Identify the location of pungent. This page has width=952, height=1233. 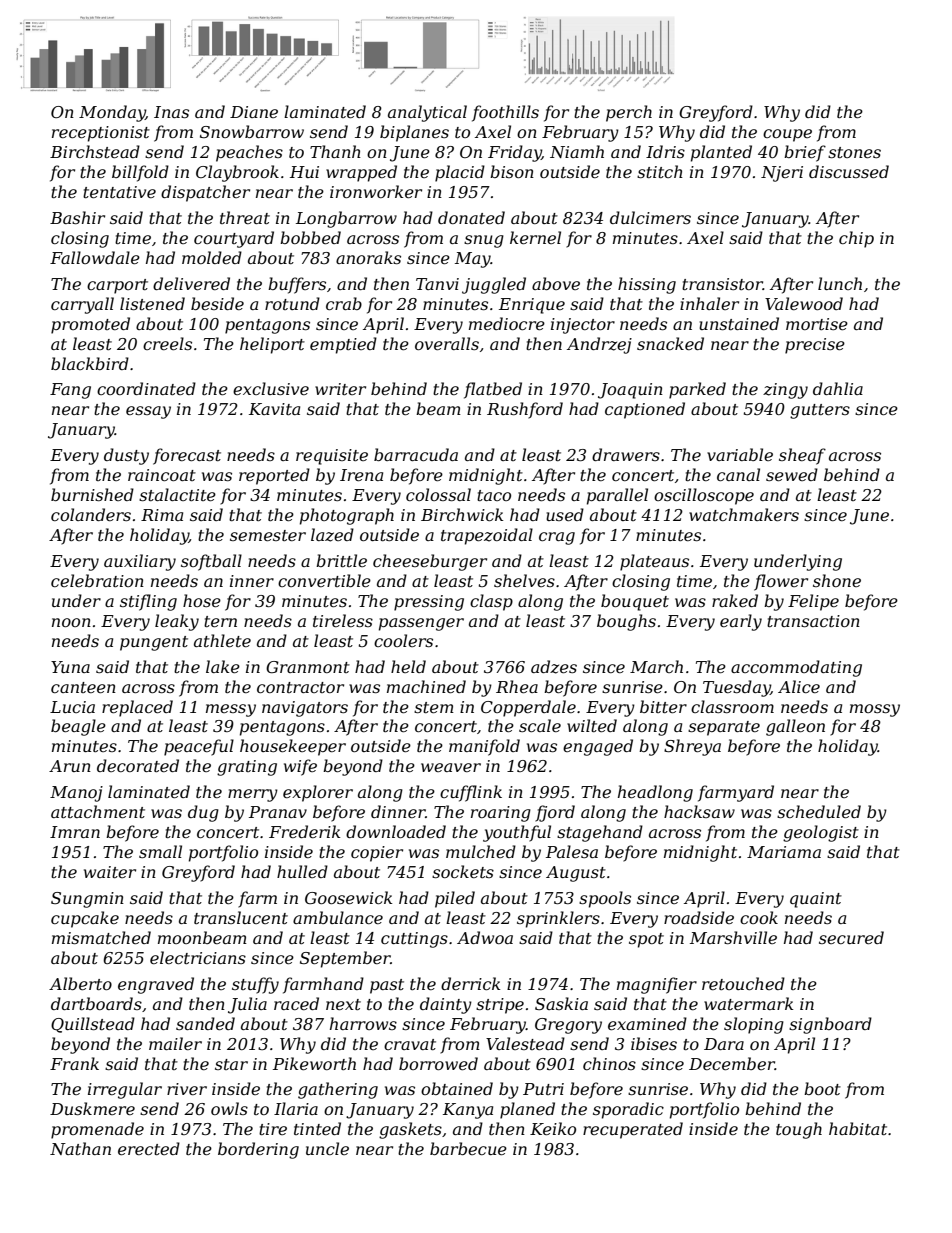
(154, 643).
